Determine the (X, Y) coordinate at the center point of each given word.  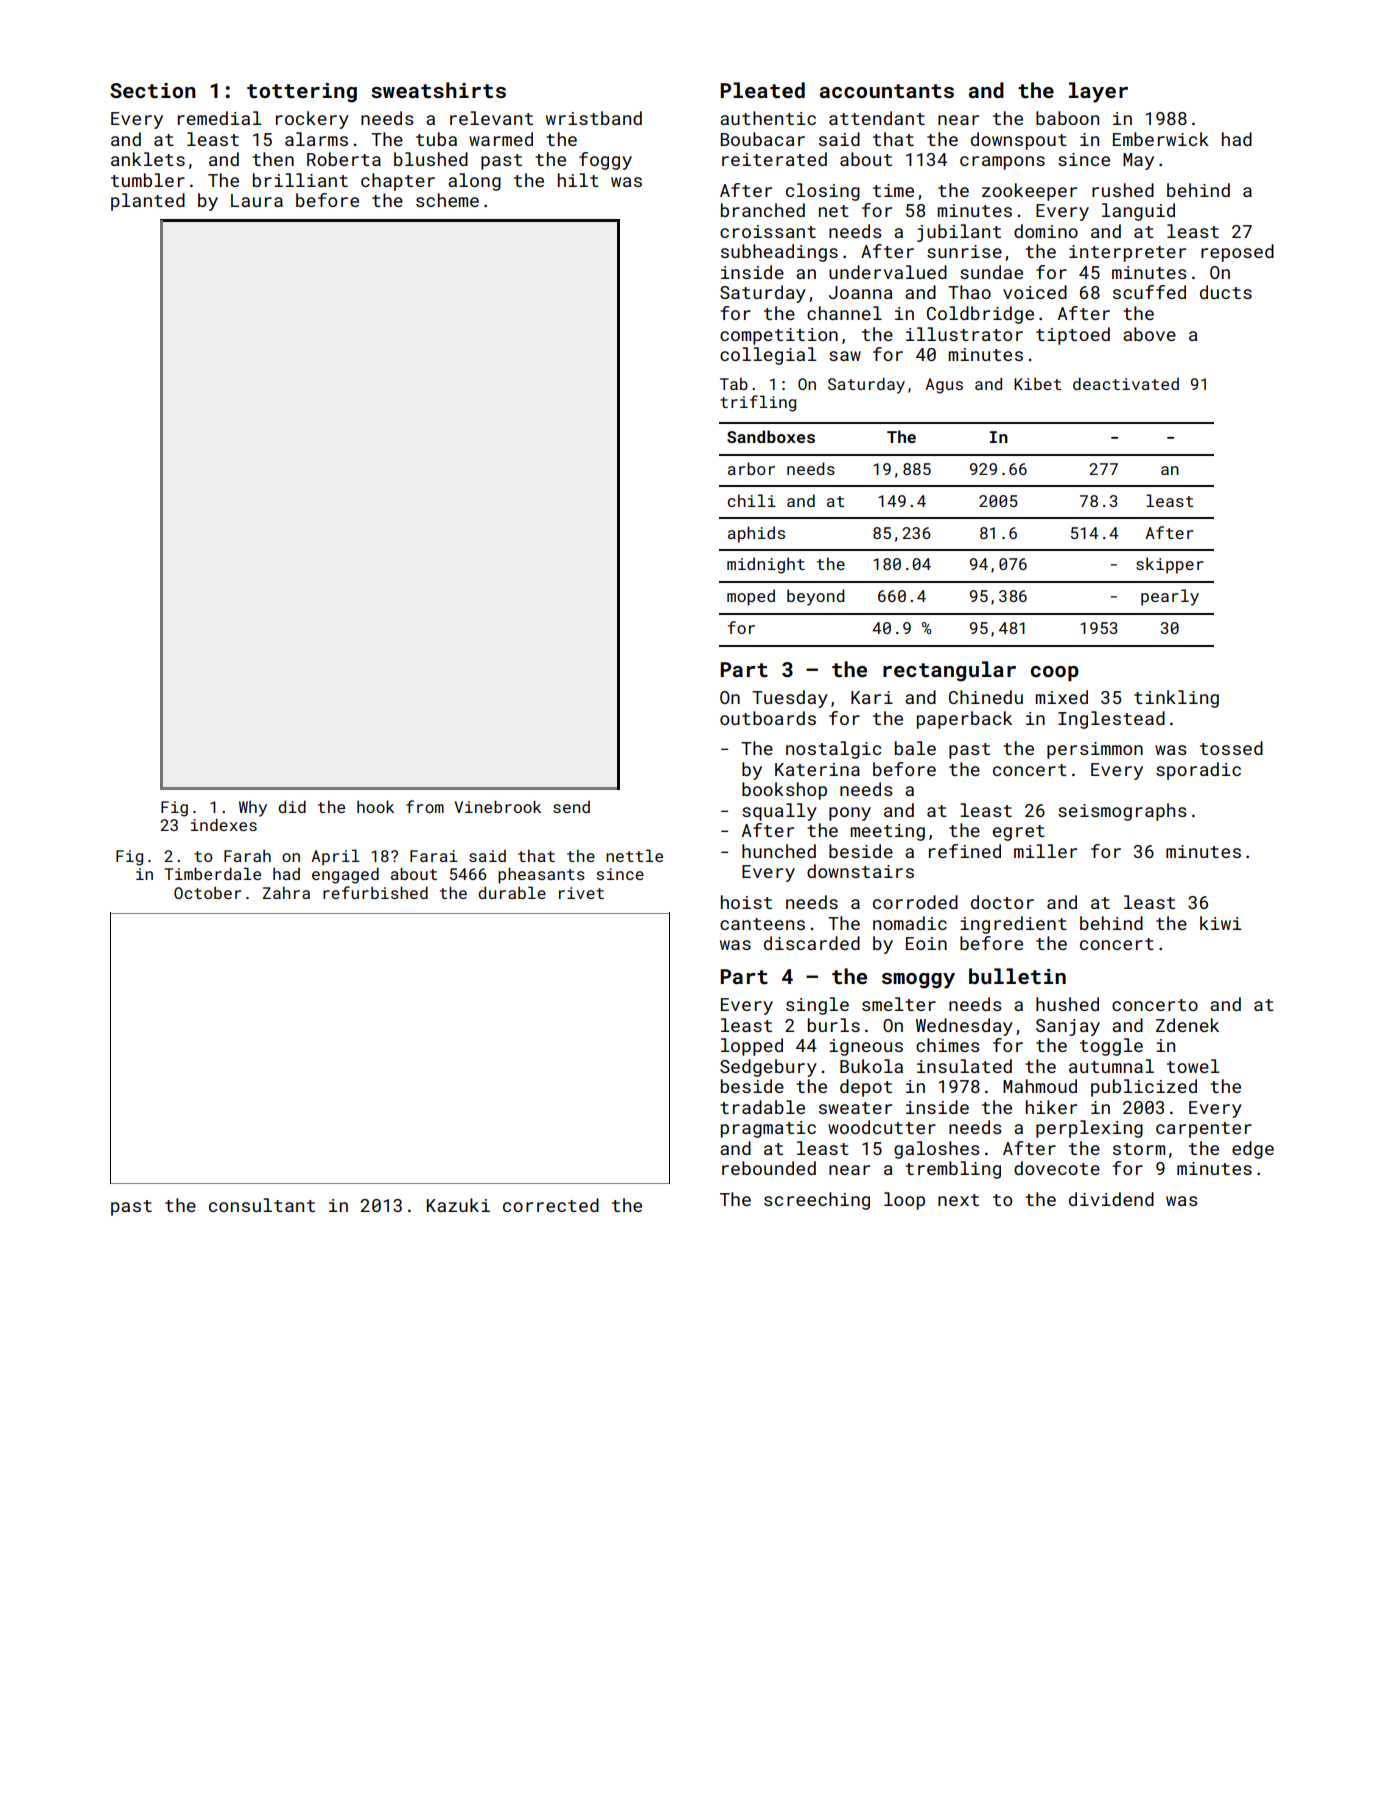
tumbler (148, 180)
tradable (762, 1107)
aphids (756, 534)
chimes (948, 1045)
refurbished (375, 892)
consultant (262, 1205)
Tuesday (790, 699)
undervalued (888, 272)
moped (751, 597)
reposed (1237, 253)
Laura (257, 200)
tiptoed (1073, 336)
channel (844, 313)
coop (1055, 673)
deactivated (1126, 383)
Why (253, 809)
